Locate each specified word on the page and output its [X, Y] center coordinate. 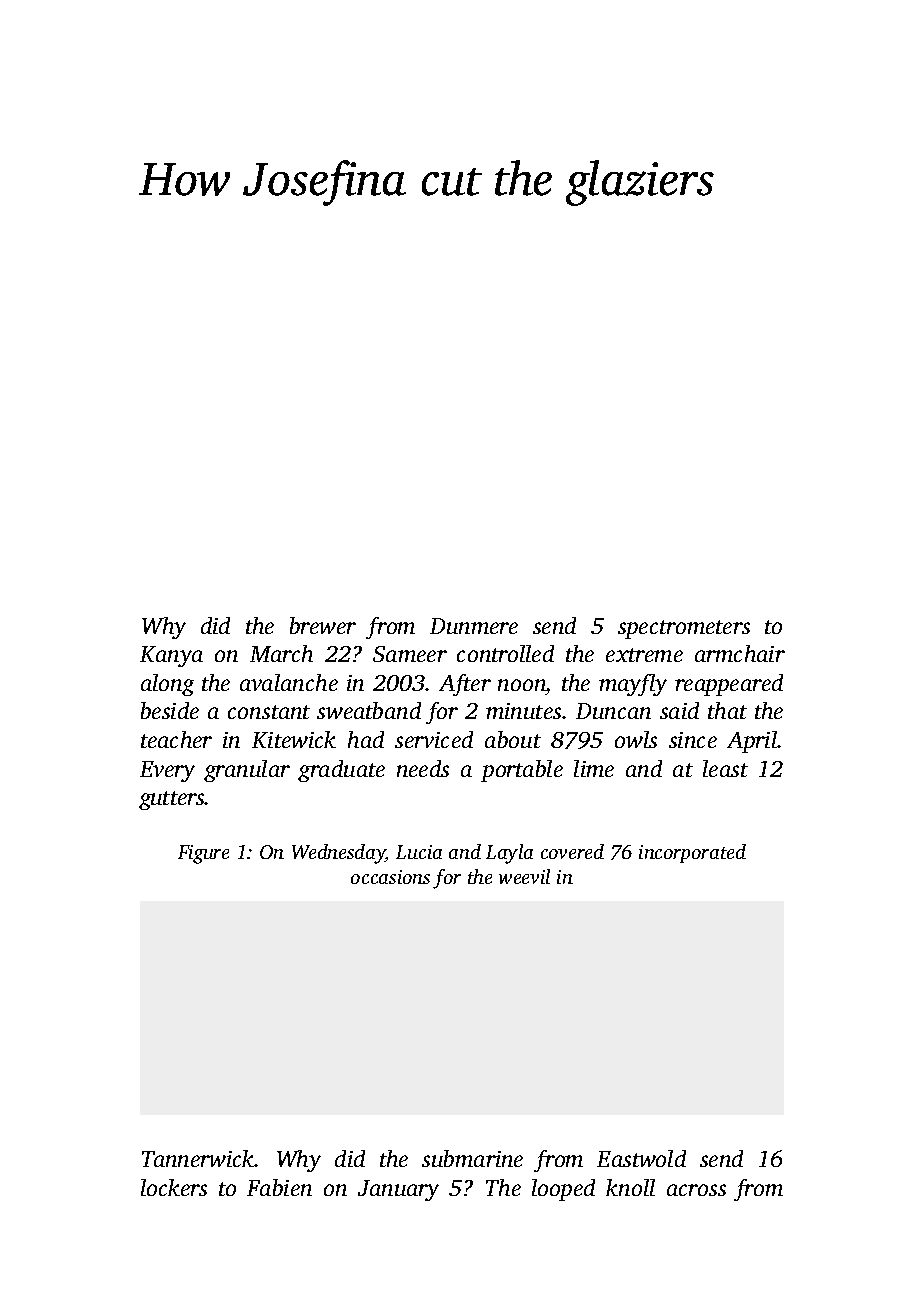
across [696, 1190]
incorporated [692, 853]
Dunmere [474, 626]
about [513, 739]
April [752, 742]
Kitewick [294, 739]
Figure [203, 854]
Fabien [279, 1187]
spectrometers [684, 629]
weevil [524, 876]
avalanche [289, 682]
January [398, 1190]
